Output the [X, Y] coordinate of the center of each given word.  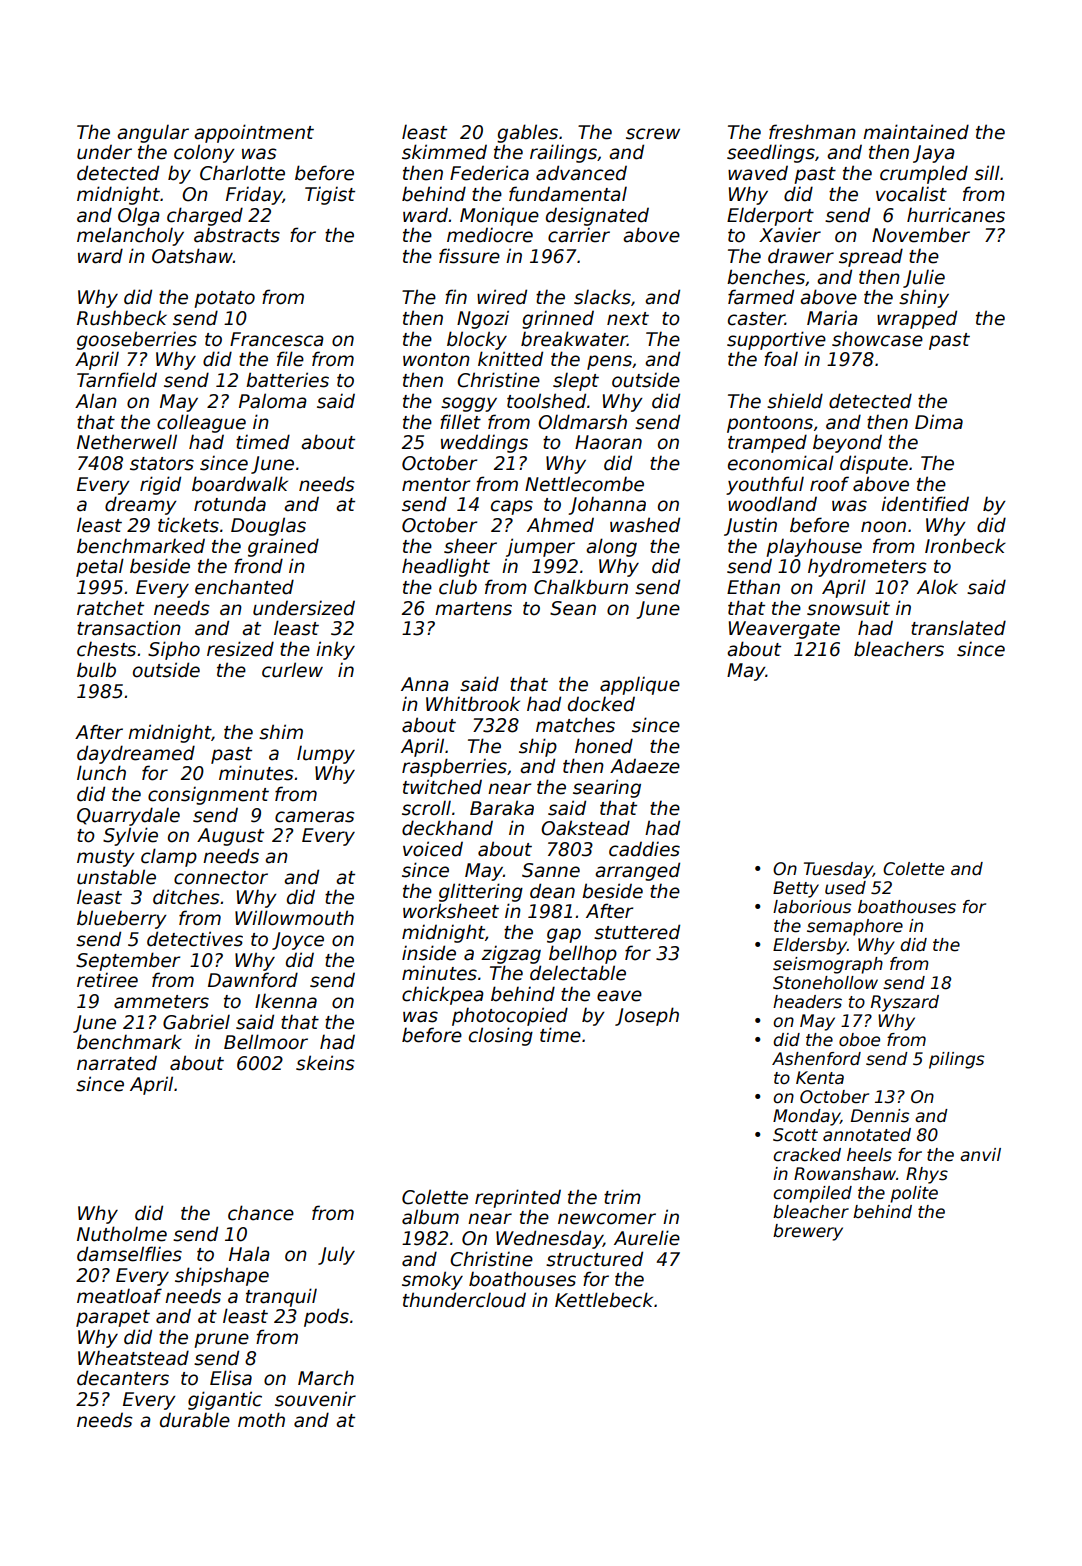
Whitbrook [473, 704]
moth [261, 1420]
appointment [254, 133]
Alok [937, 587]
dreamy [141, 505]
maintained [916, 132]
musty [106, 858]
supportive [776, 340]
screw [653, 134]
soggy [469, 404]
